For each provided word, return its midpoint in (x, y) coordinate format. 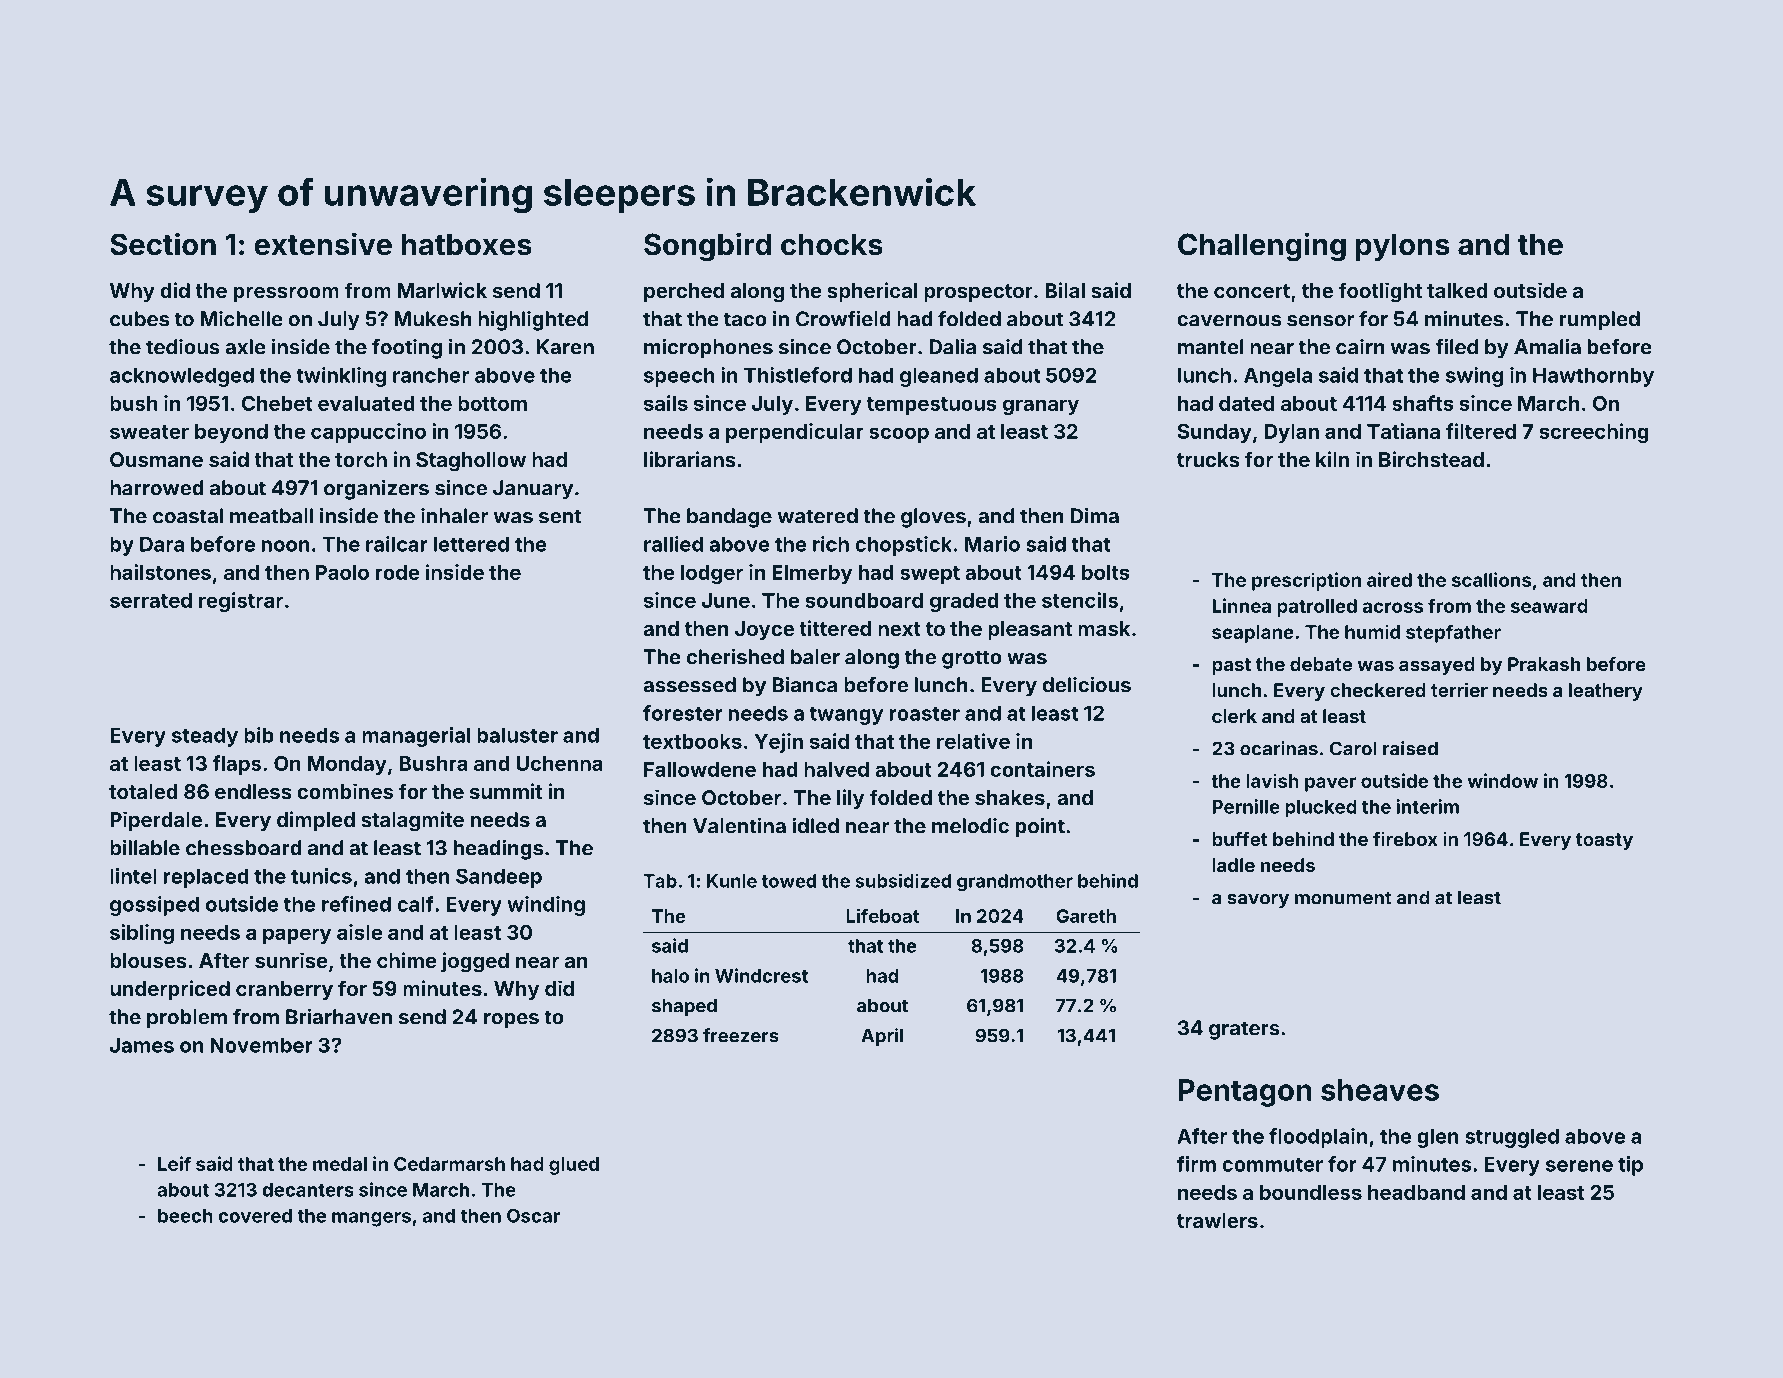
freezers (741, 1035)
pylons (1403, 247)
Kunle (732, 881)
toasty (1604, 841)
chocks (832, 245)
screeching (1594, 433)
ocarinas (1279, 748)
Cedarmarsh (449, 1164)
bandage (729, 518)
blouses (148, 960)
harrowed (157, 488)
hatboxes (466, 245)
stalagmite (412, 821)
